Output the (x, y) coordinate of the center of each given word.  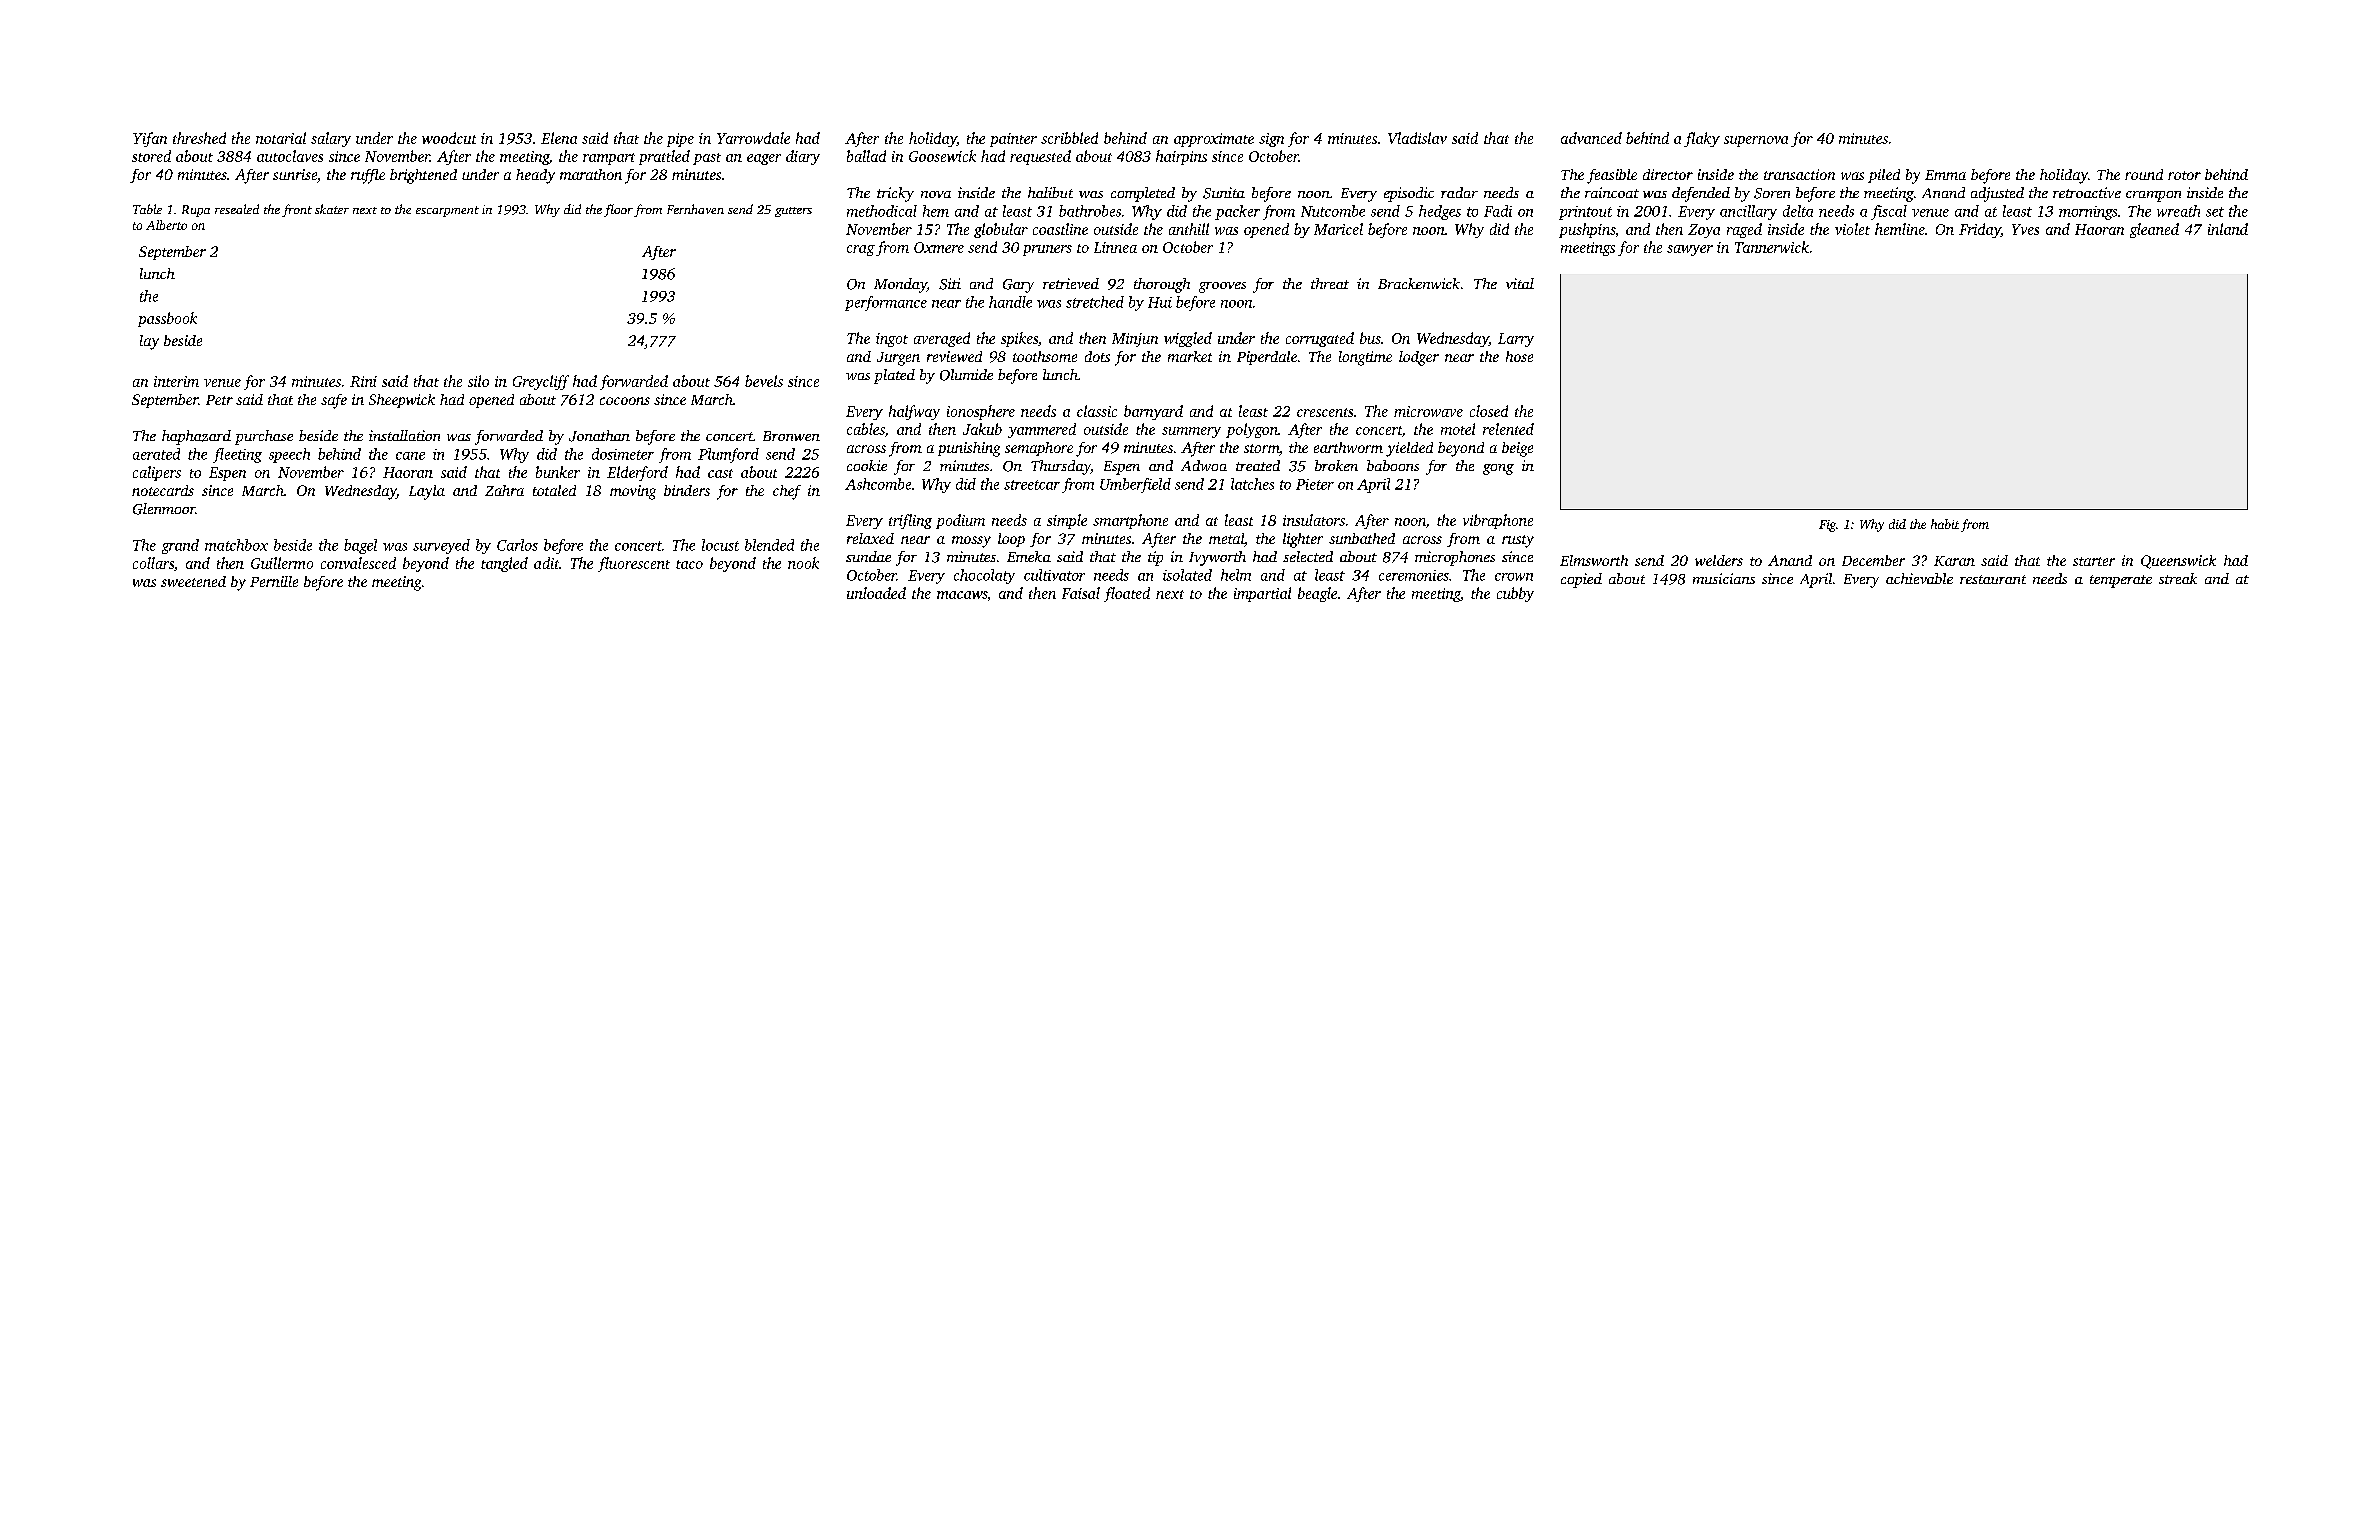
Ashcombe (878, 484)
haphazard (196, 437)
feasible (1612, 176)
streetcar (1032, 485)
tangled (504, 564)
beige (1517, 449)
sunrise (295, 174)
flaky (1702, 139)
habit (1945, 524)
